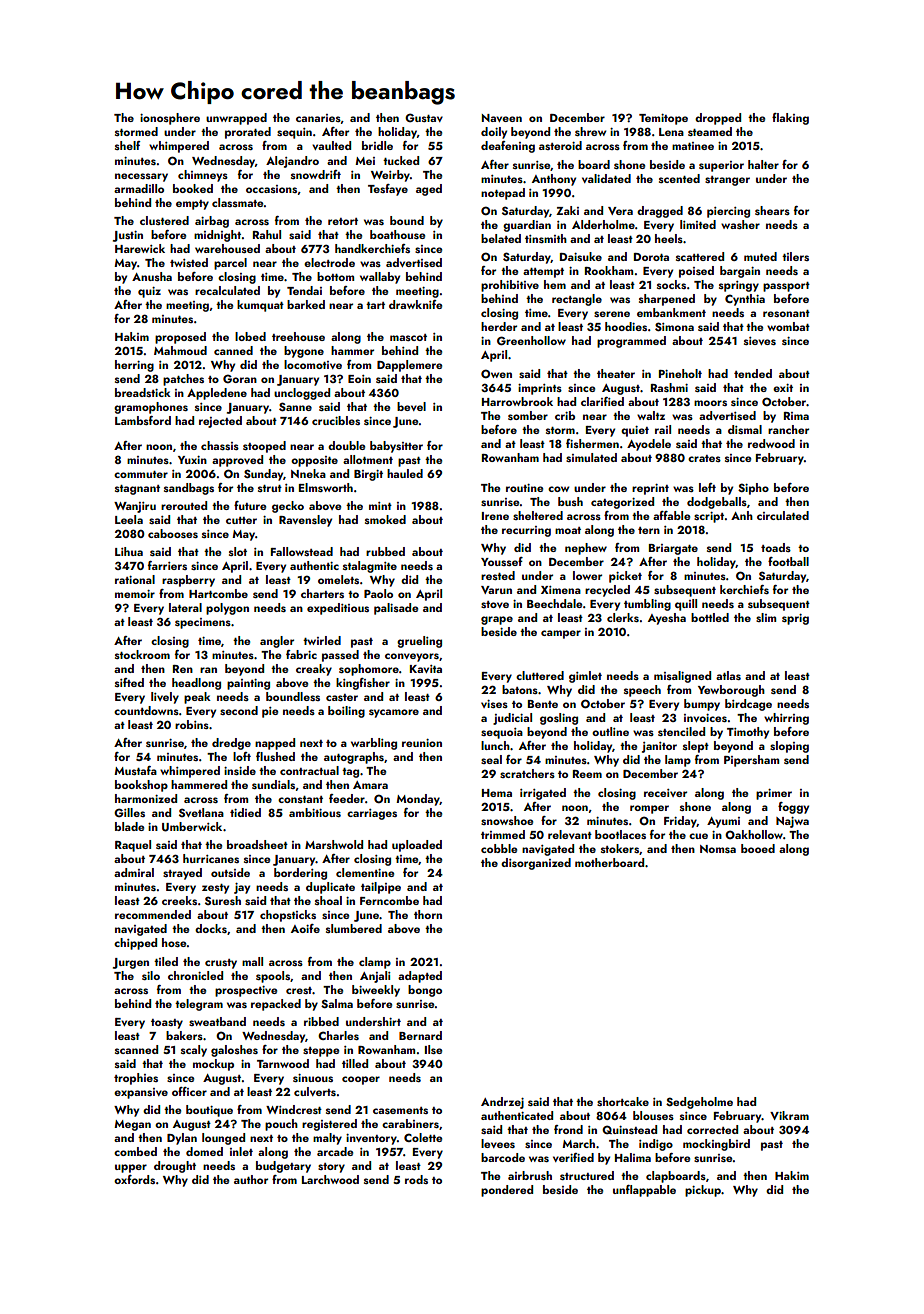 The image size is (924, 1314). I want to click on disorganized, so click(536, 864).
